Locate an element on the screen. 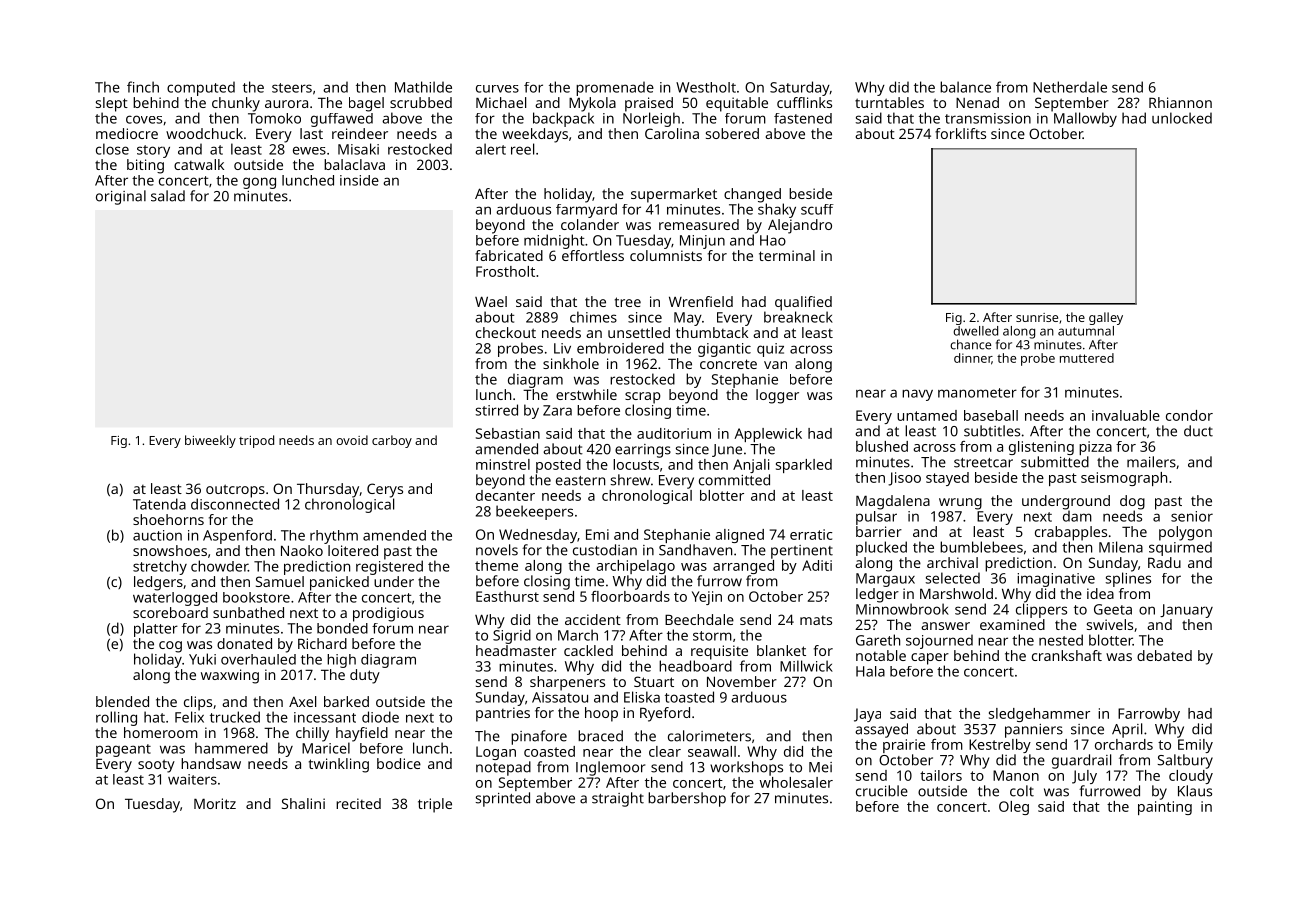  Moritz is located at coordinates (215, 803).
